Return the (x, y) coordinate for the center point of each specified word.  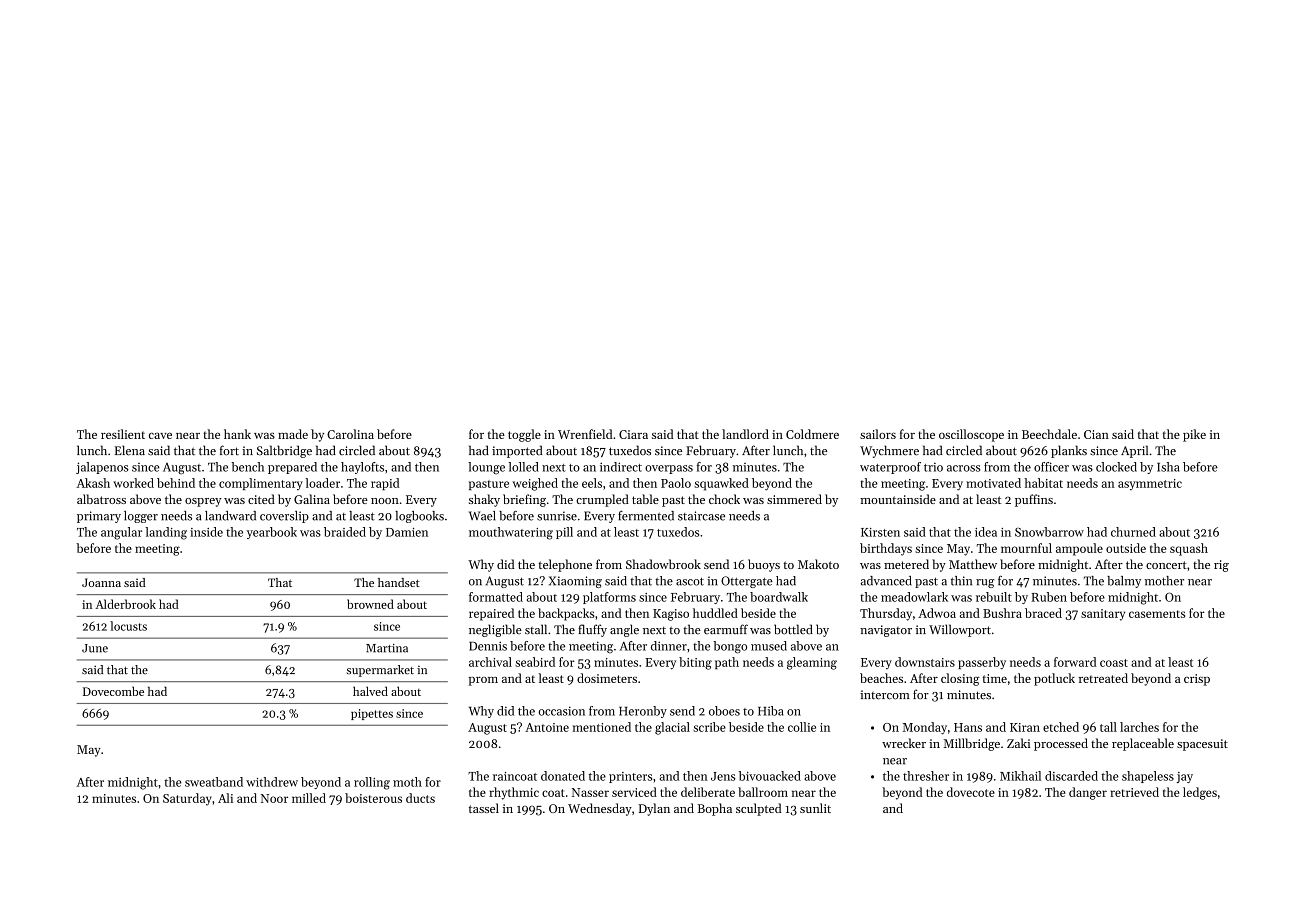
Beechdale (1049, 434)
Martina (387, 648)
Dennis (488, 646)
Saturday (187, 799)
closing (960, 679)
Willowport (960, 630)
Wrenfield (585, 434)
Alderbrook (125, 604)
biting (695, 663)
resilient (123, 434)
